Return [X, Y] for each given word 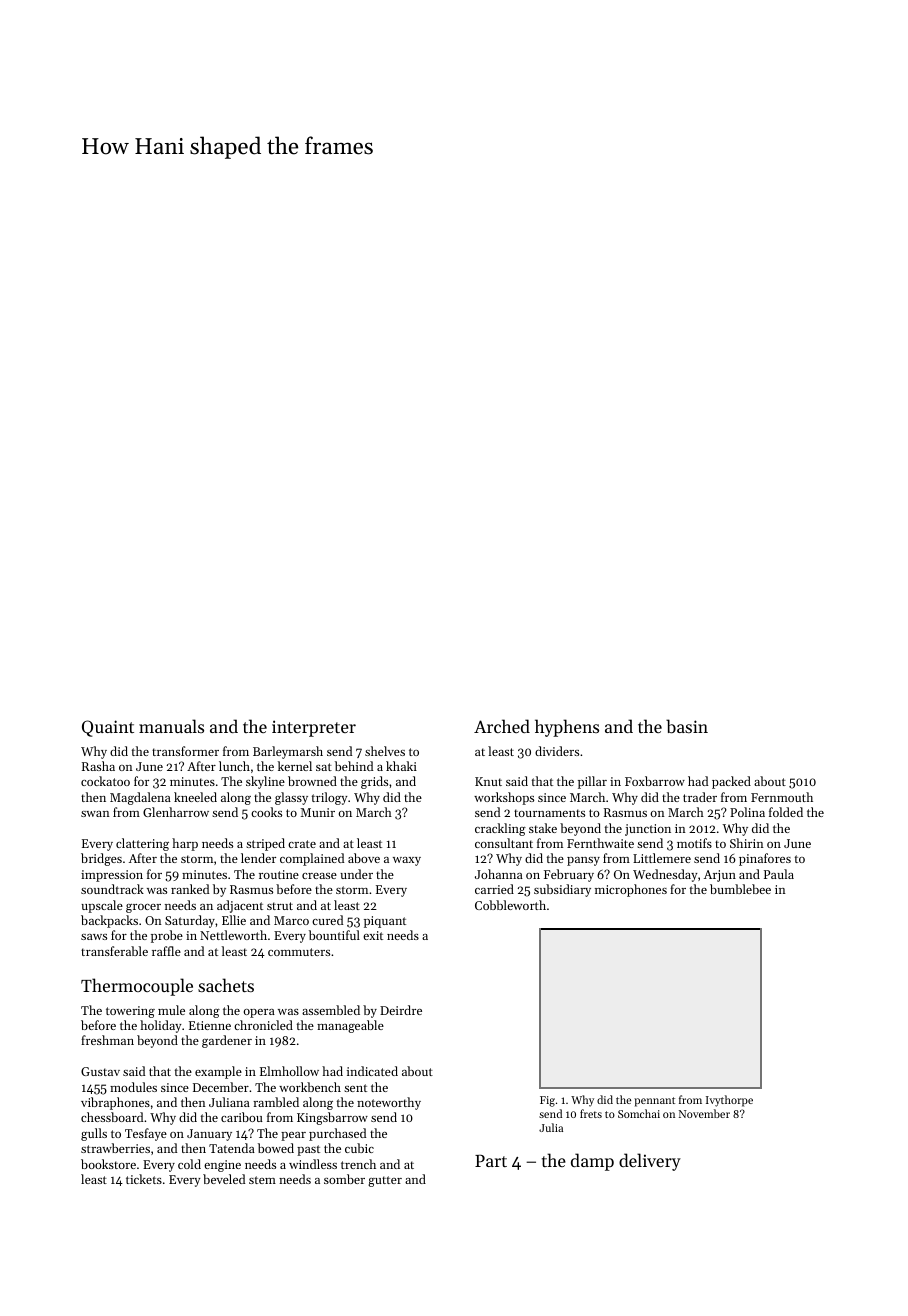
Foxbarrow [655, 781]
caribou [242, 1117]
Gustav [100, 1071]
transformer [185, 751]
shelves [385, 751]
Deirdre [401, 1010]
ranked [190, 889]
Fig [547, 1101]
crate [302, 844]
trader [700, 797]
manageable [350, 1026]
